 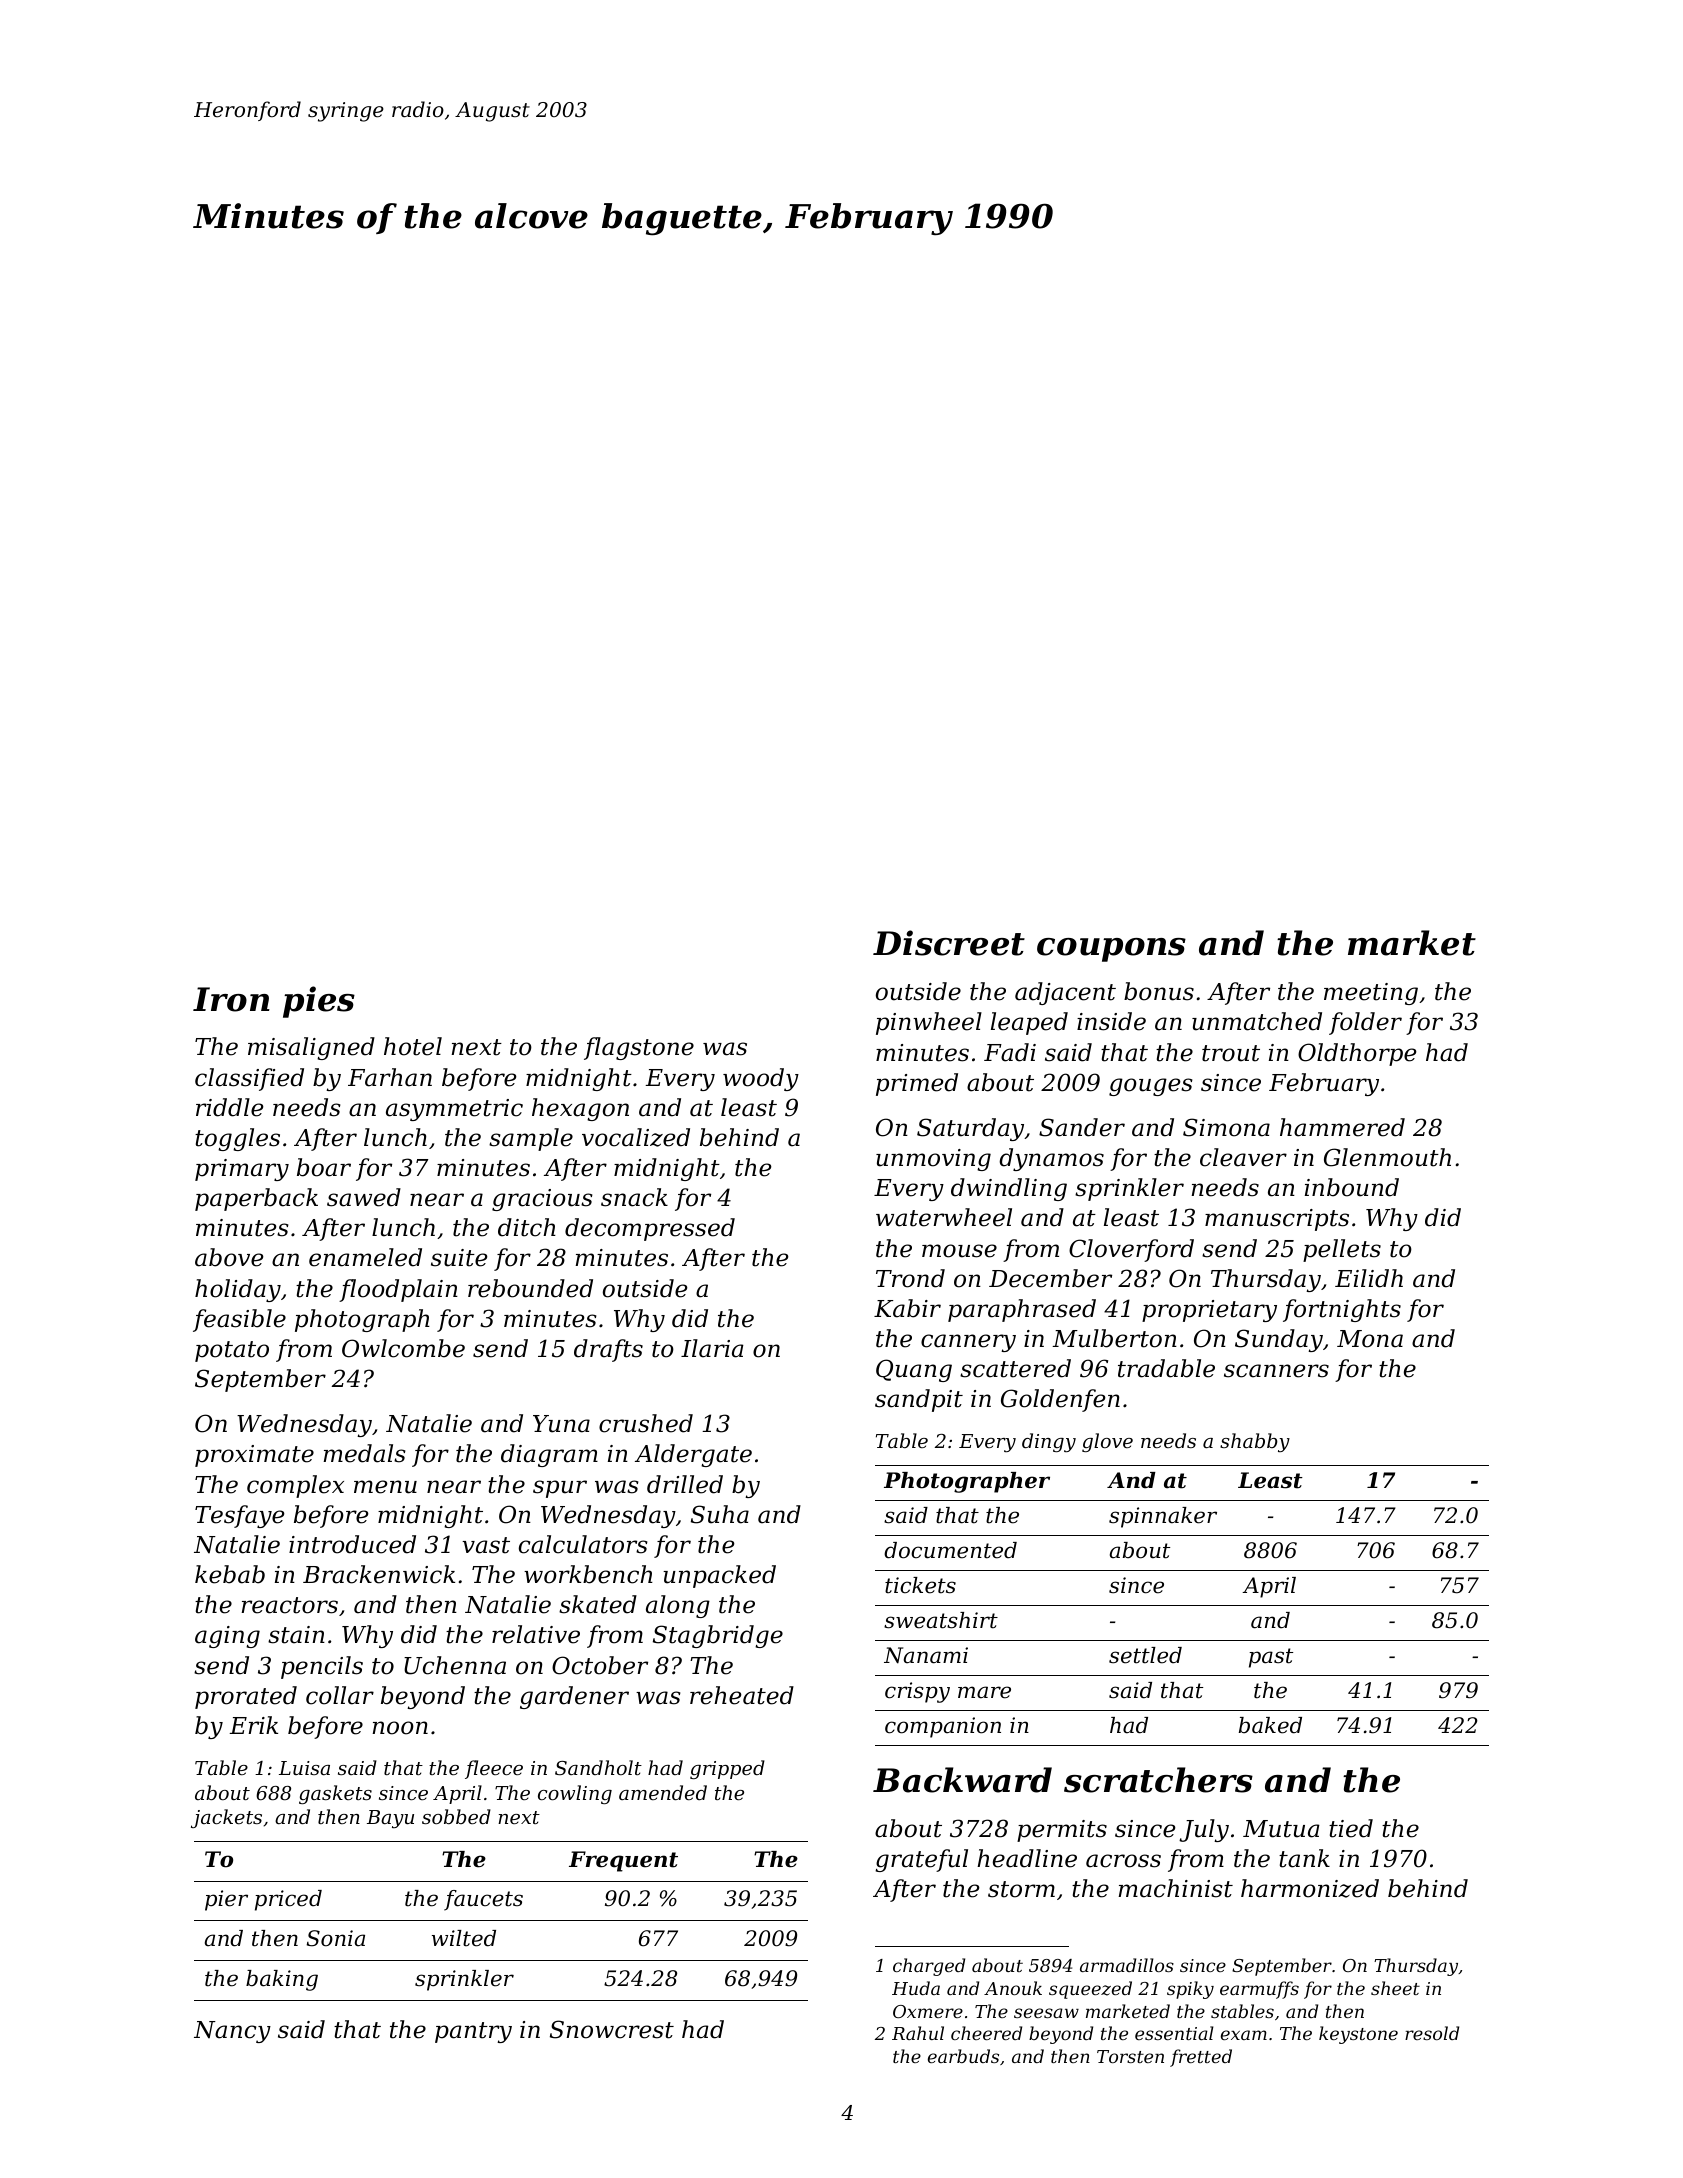 What do you see at coordinates (403, 1348) in the page?
I see `Owlcombe` at bounding box center [403, 1348].
